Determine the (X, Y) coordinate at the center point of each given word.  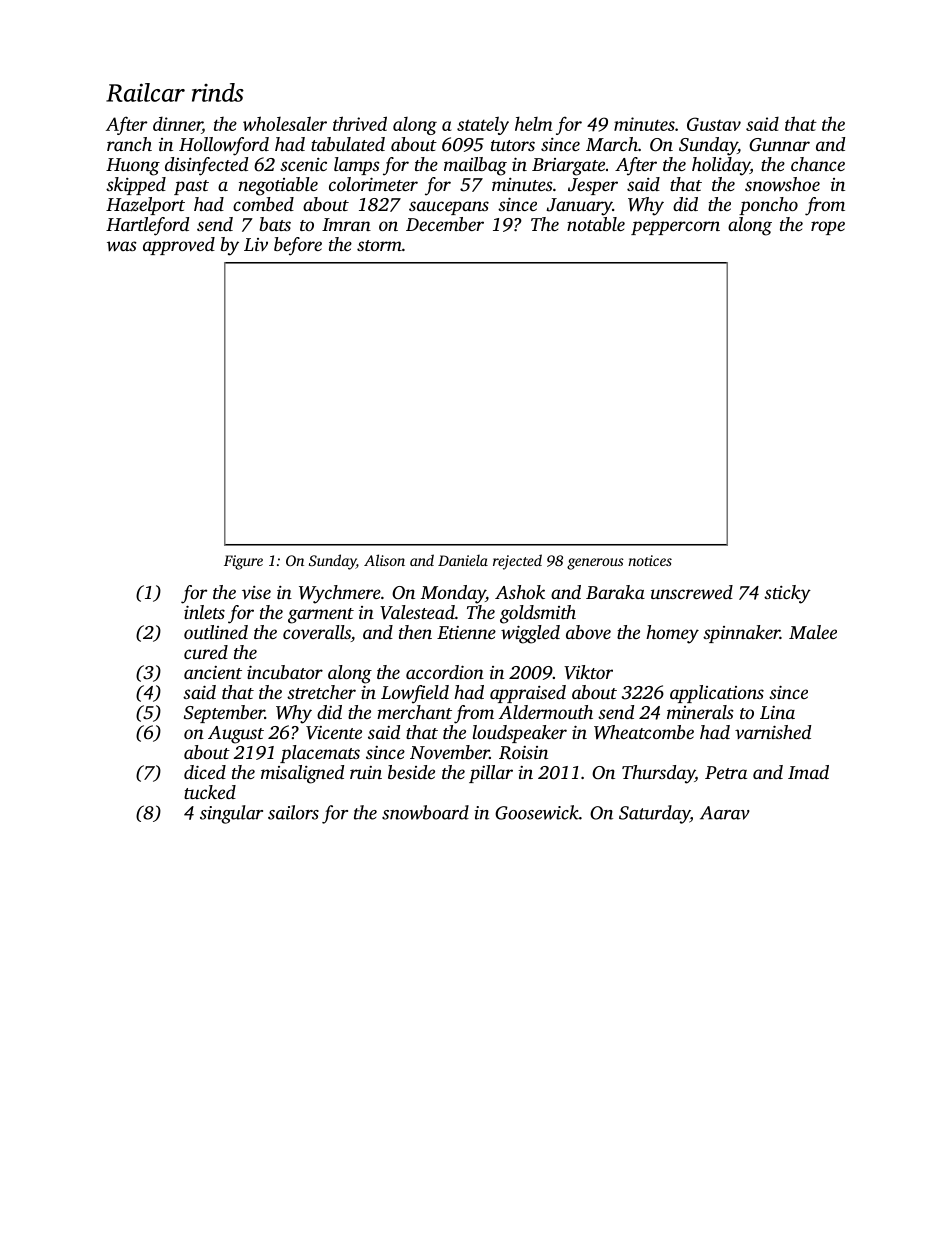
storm (379, 245)
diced (205, 772)
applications (717, 694)
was (122, 246)
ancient (213, 672)
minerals (700, 712)
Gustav (714, 124)
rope (828, 228)
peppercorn (675, 228)
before (298, 246)
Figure (243, 562)
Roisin (523, 753)
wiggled (530, 634)
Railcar (145, 92)
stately (483, 125)
